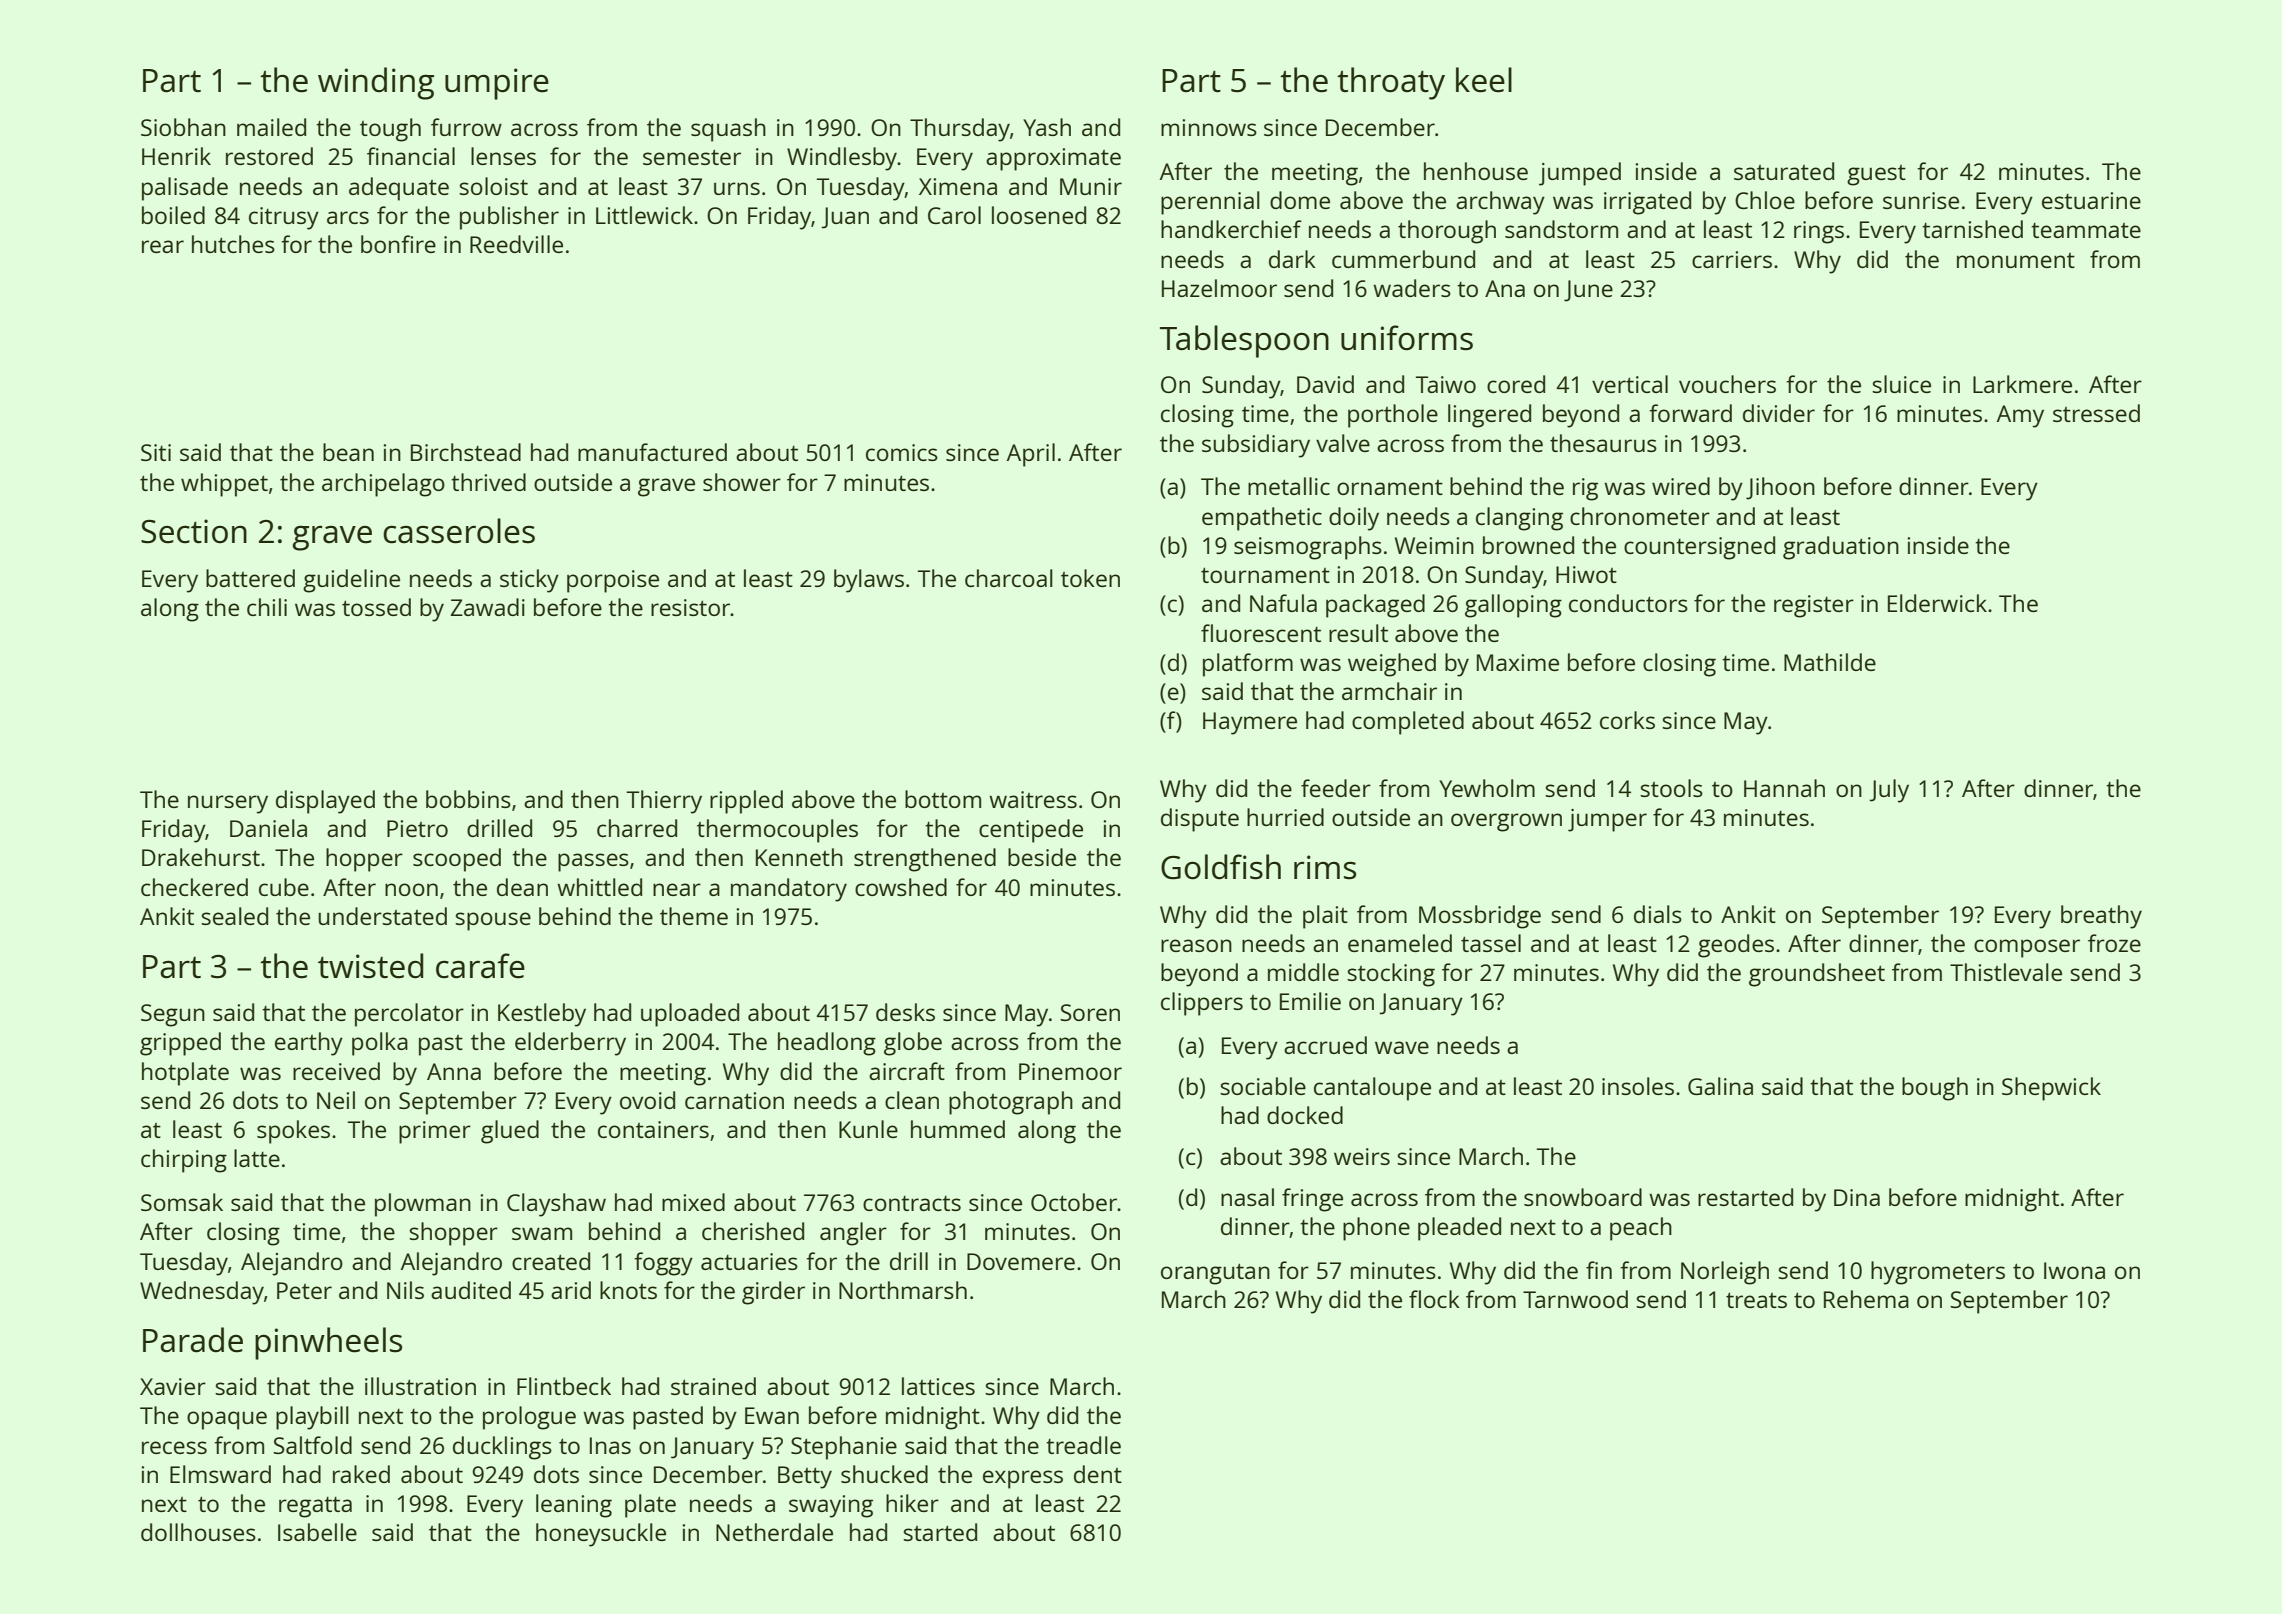 The height and width of the screenshot is (1614, 2282). What do you see at coordinates (1031, 455) in the screenshot?
I see `April` at bounding box center [1031, 455].
